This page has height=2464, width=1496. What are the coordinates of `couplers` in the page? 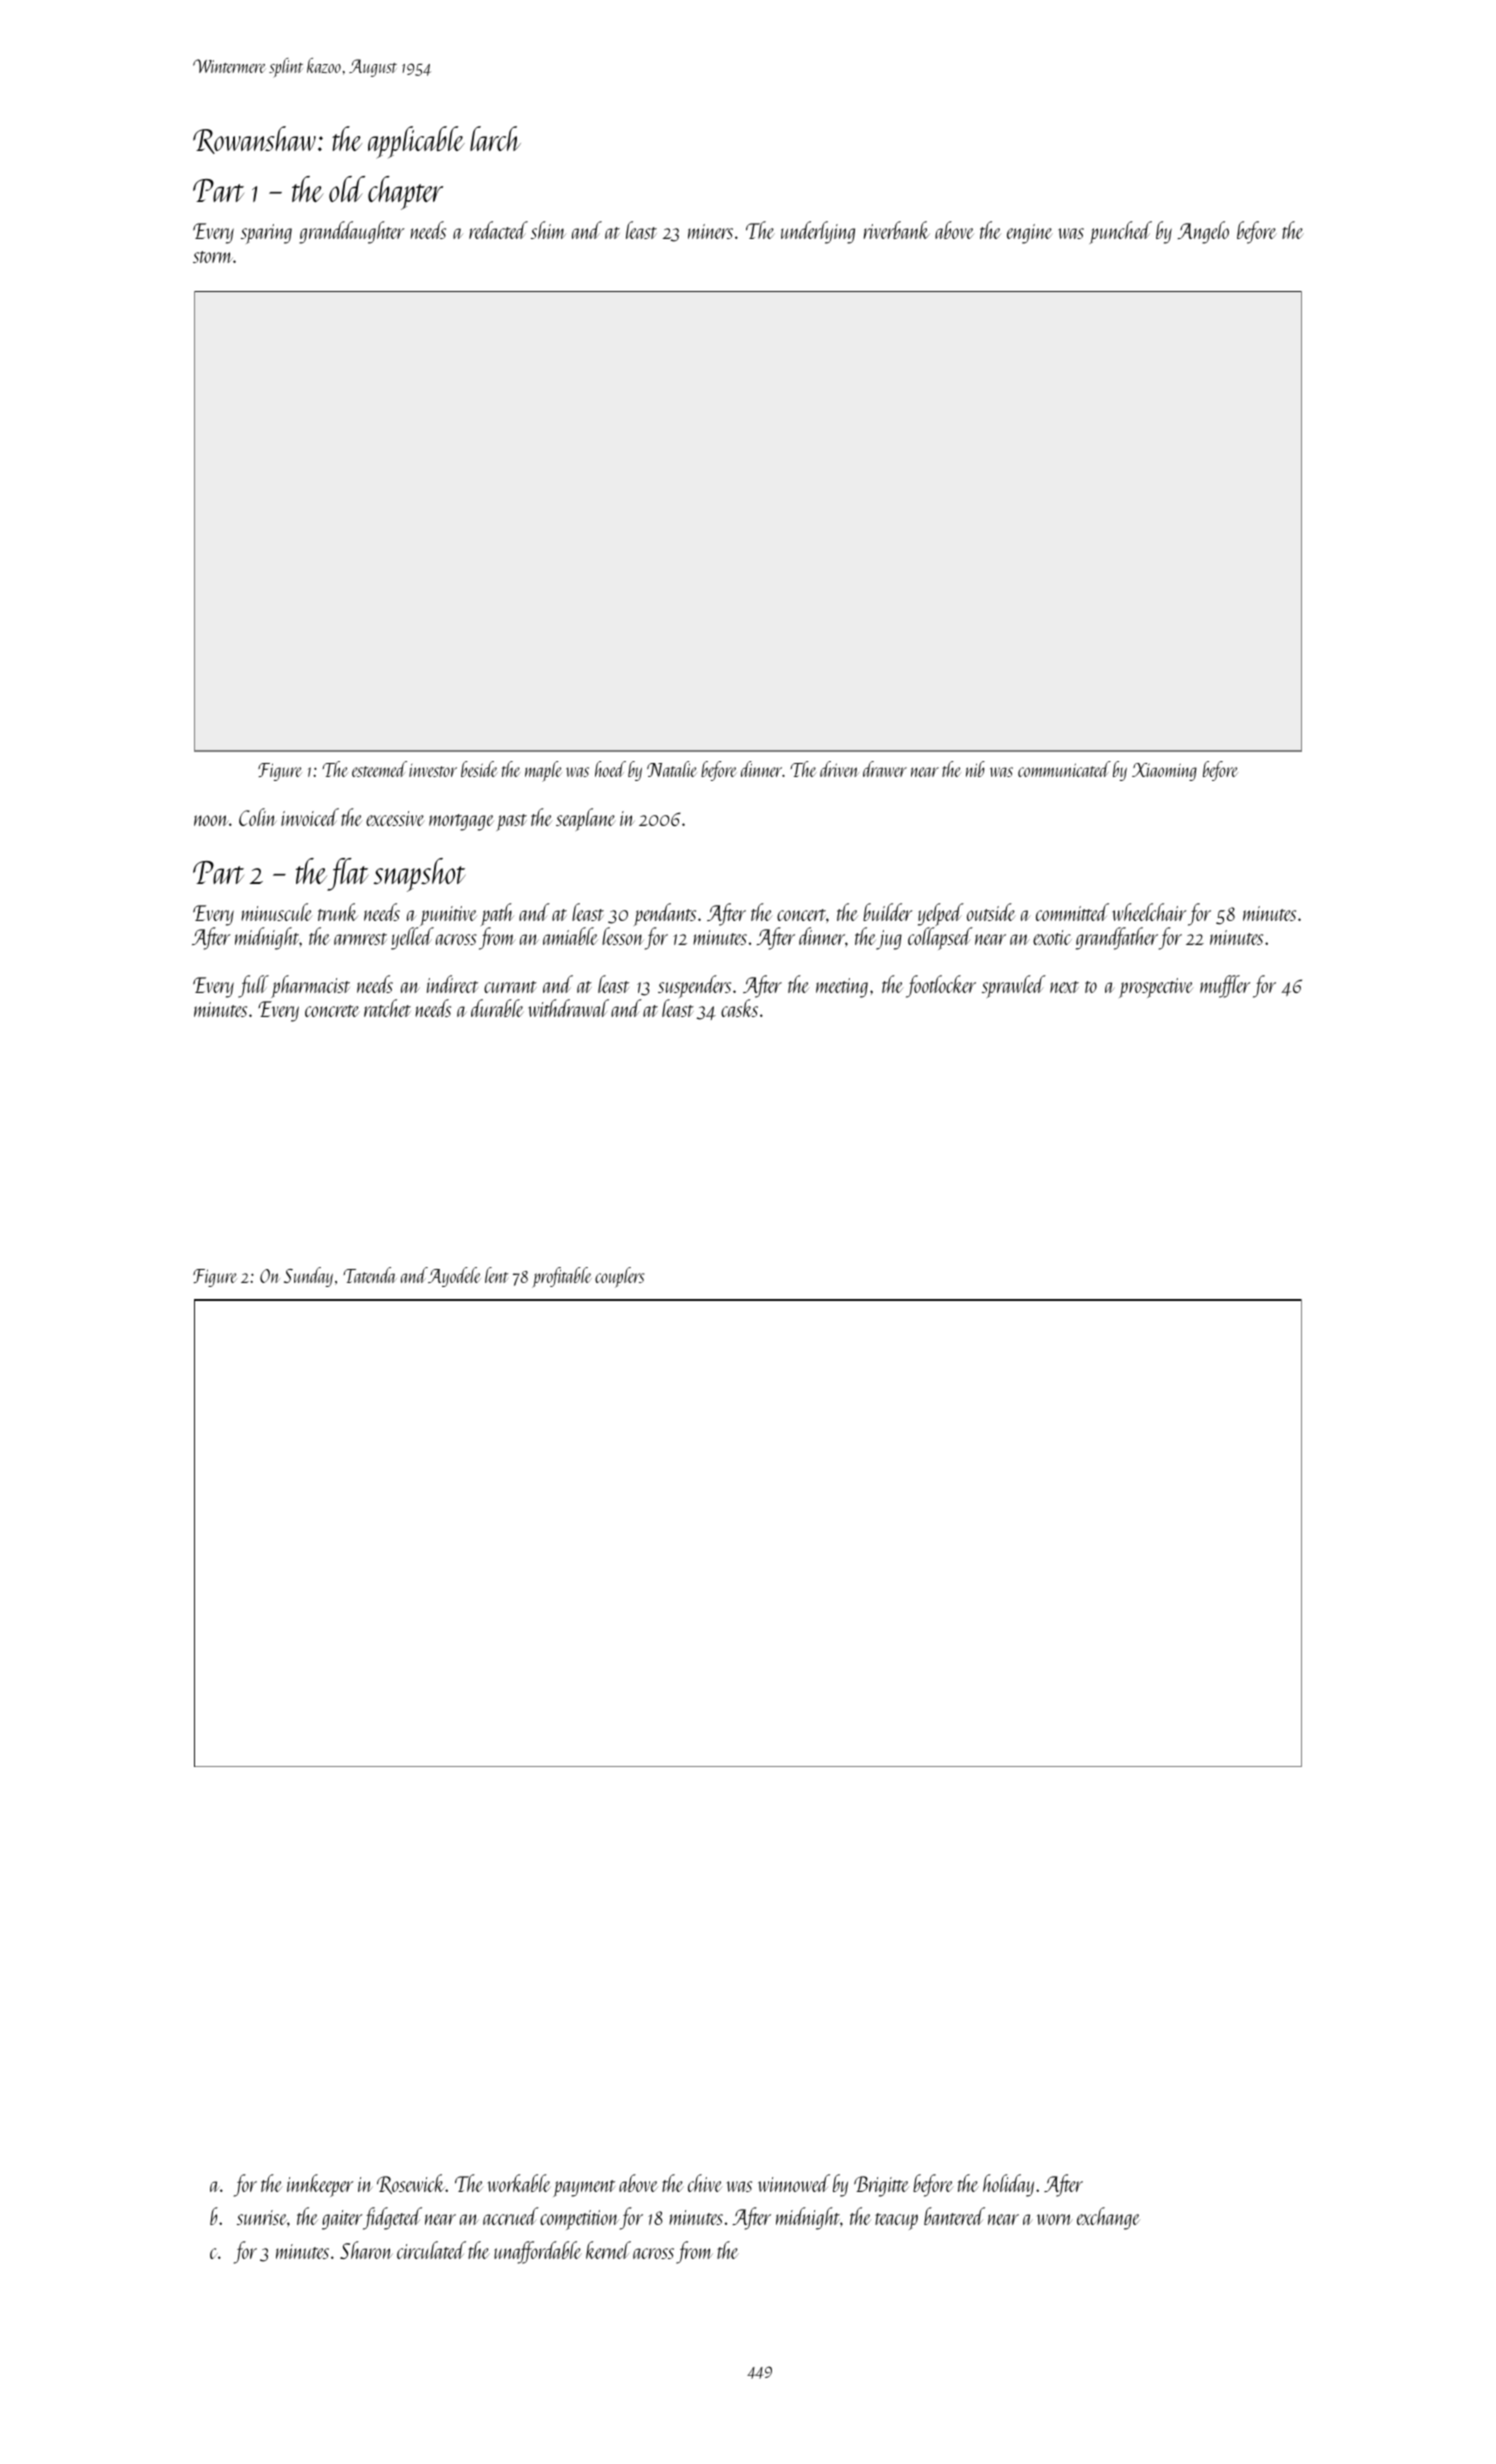 It's located at (619, 1277).
